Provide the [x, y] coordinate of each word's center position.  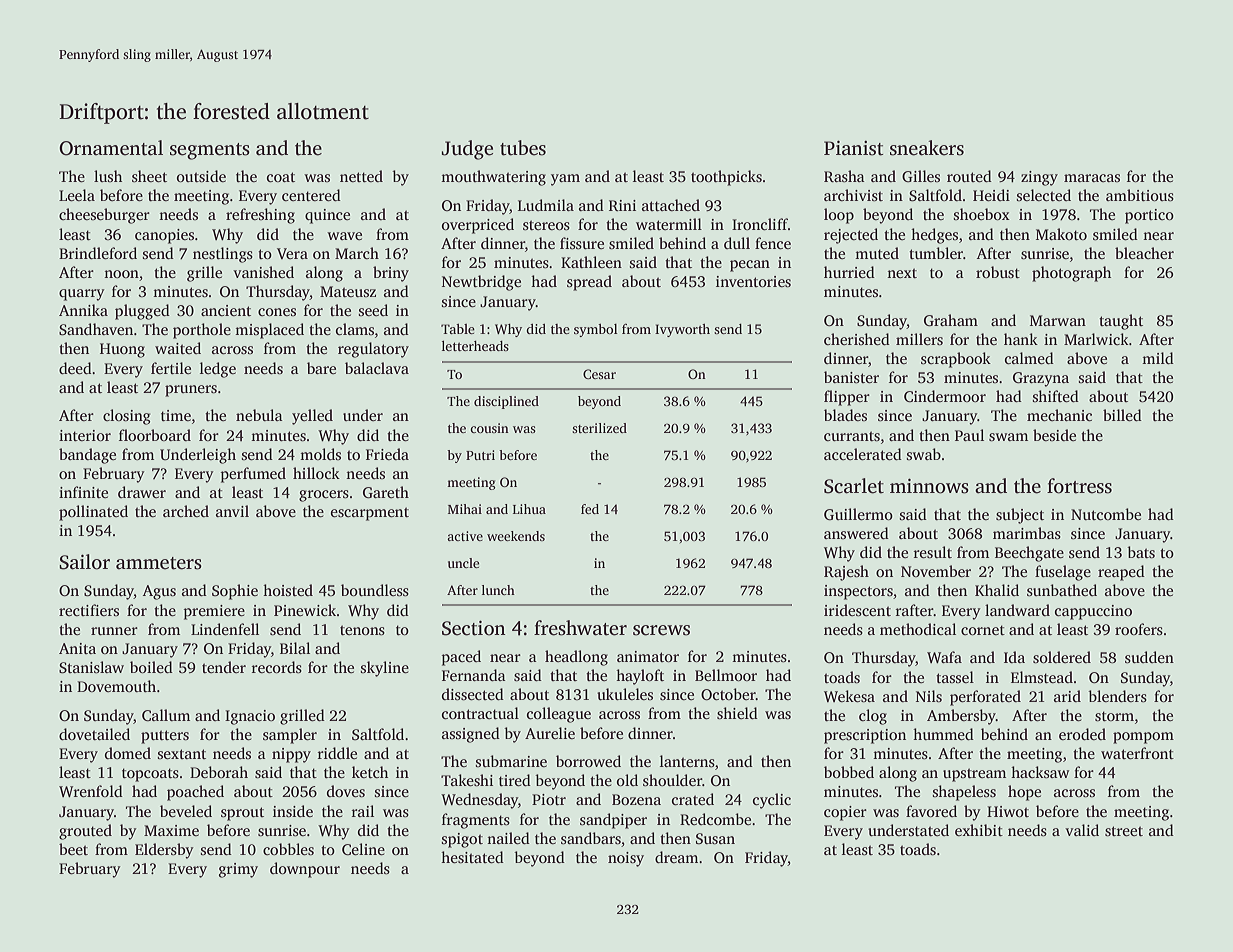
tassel [955, 677]
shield [737, 713]
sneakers [927, 148]
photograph [1071, 274]
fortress [1079, 486]
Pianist [854, 148]
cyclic [772, 801]
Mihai [465, 509]
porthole [202, 331]
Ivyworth [682, 330]
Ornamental [111, 148]
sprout [242, 814]
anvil [232, 511]
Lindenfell [225, 629]
